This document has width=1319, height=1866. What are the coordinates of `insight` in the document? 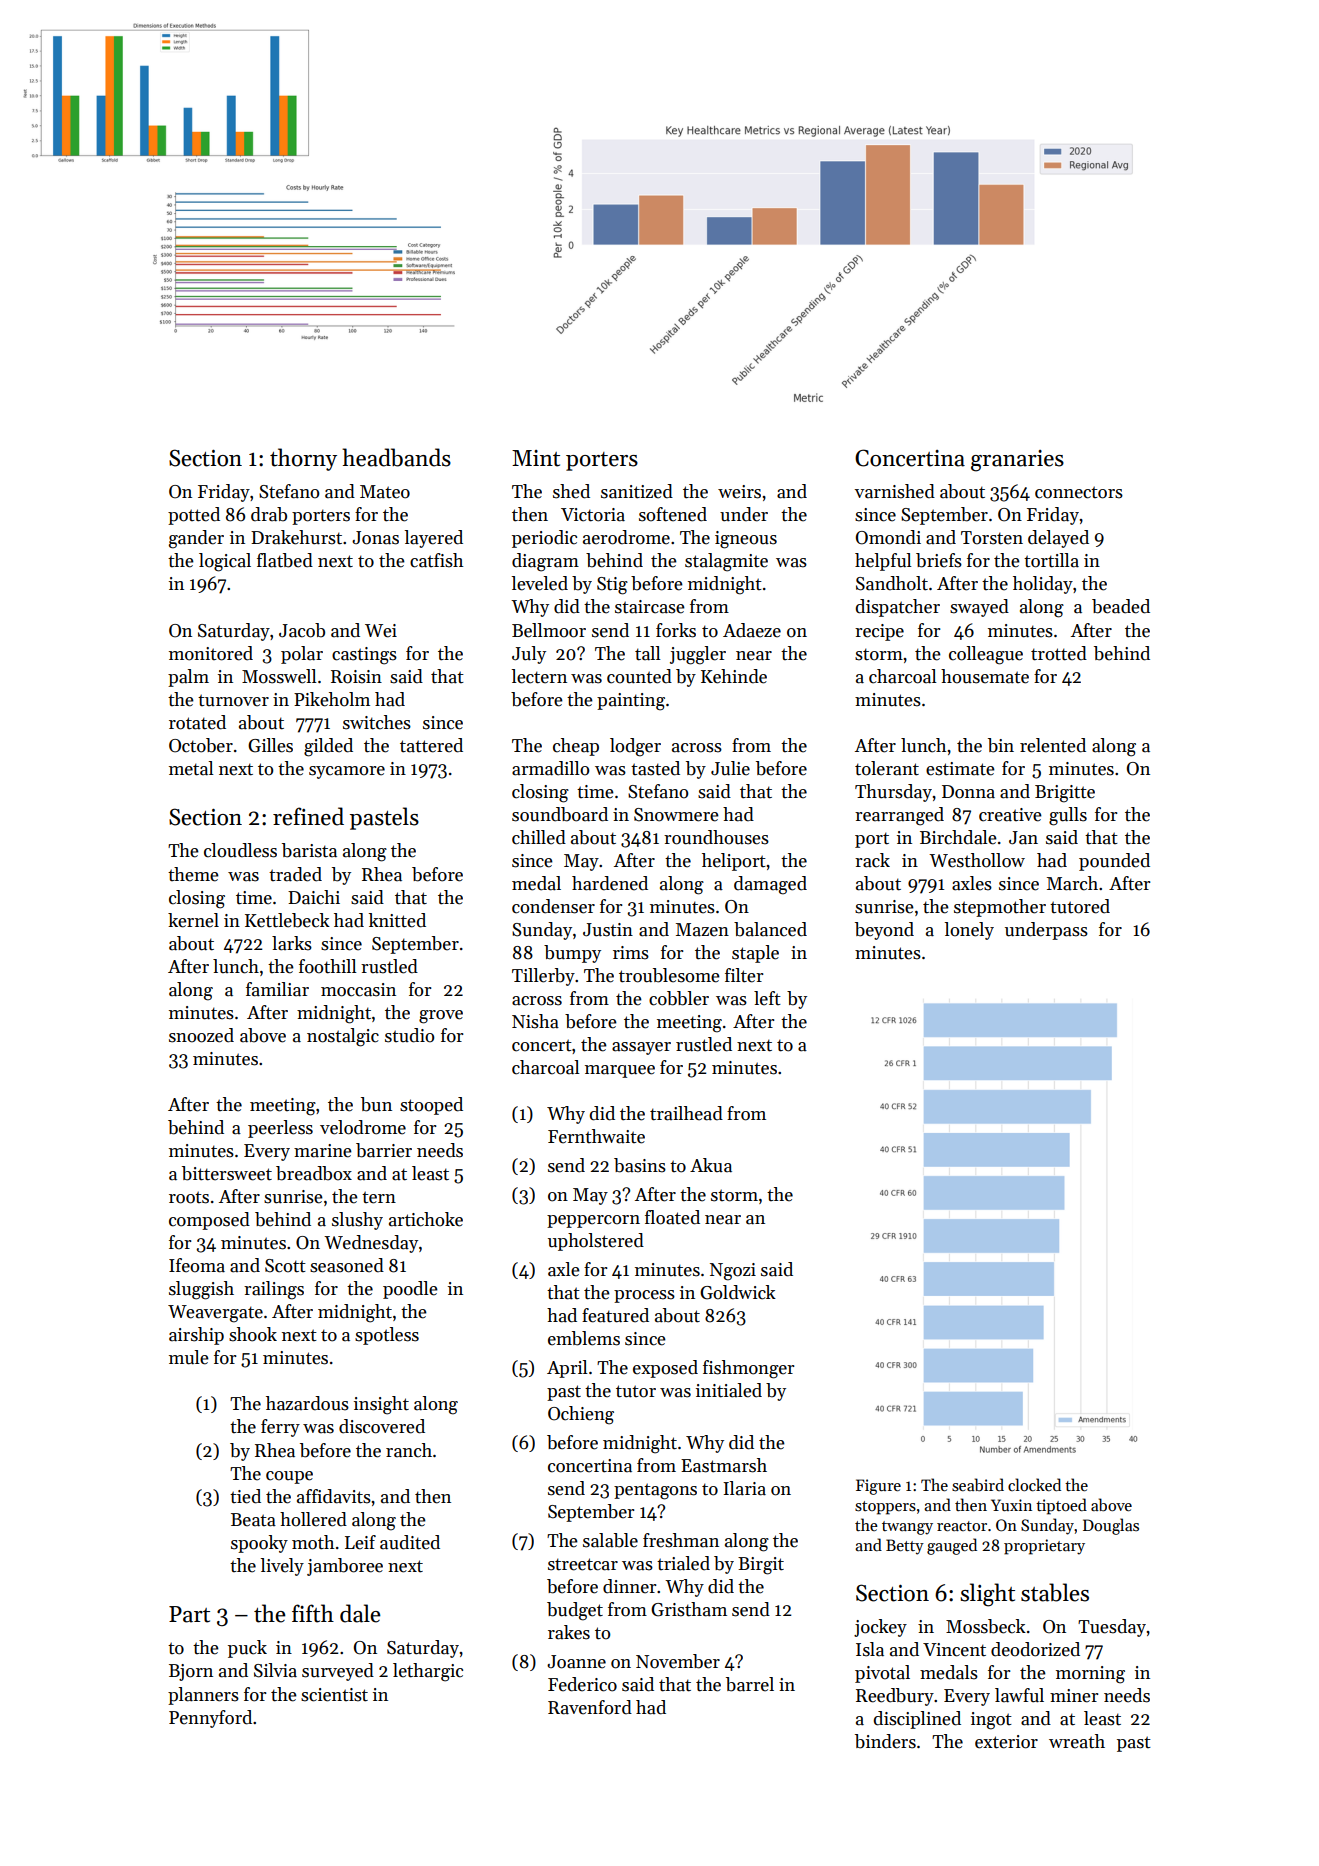 It's located at (381, 1405).
